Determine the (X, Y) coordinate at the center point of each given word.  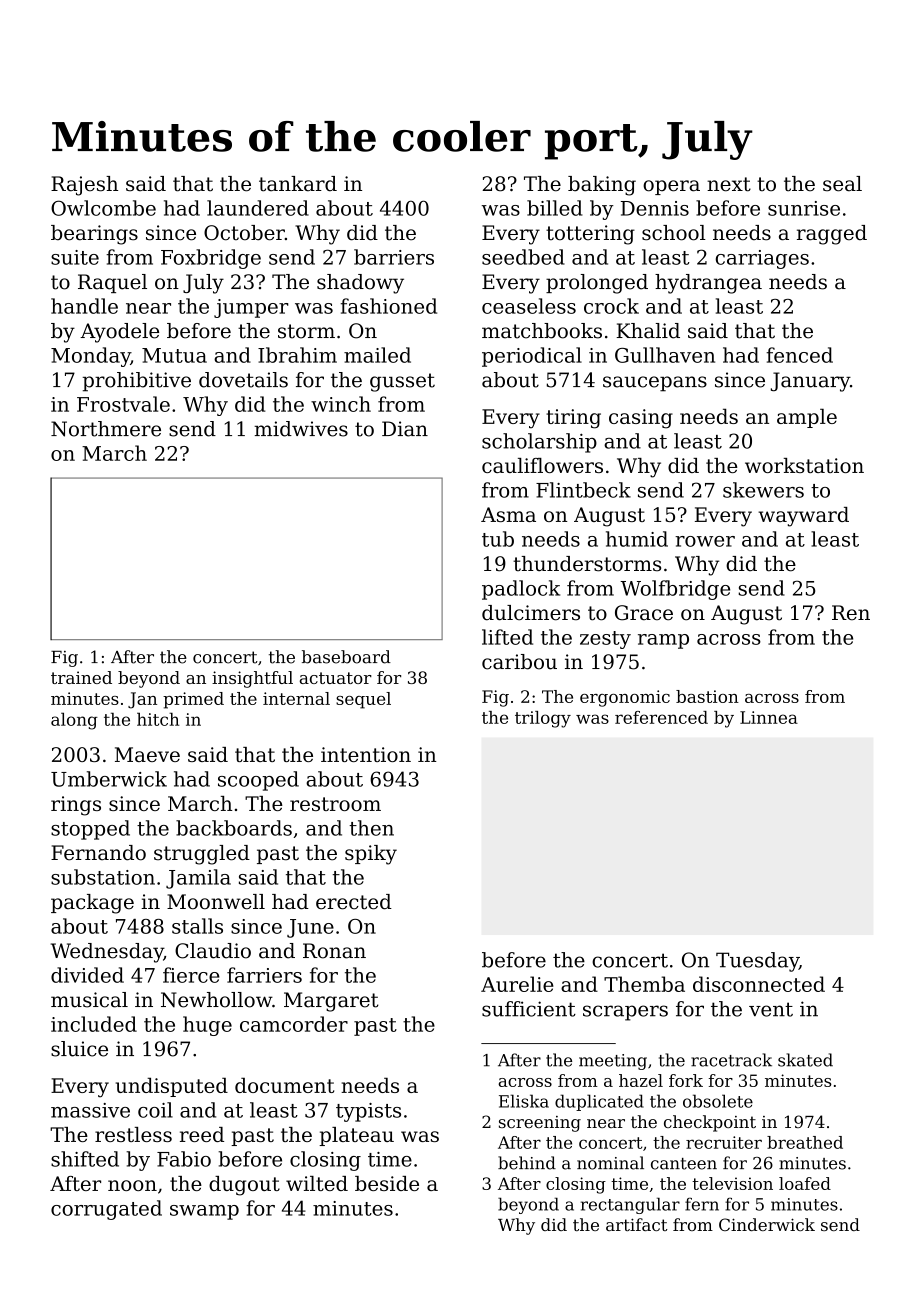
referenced (661, 717)
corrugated (106, 1210)
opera (671, 187)
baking (602, 186)
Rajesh (84, 186)
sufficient (529, 1009)
